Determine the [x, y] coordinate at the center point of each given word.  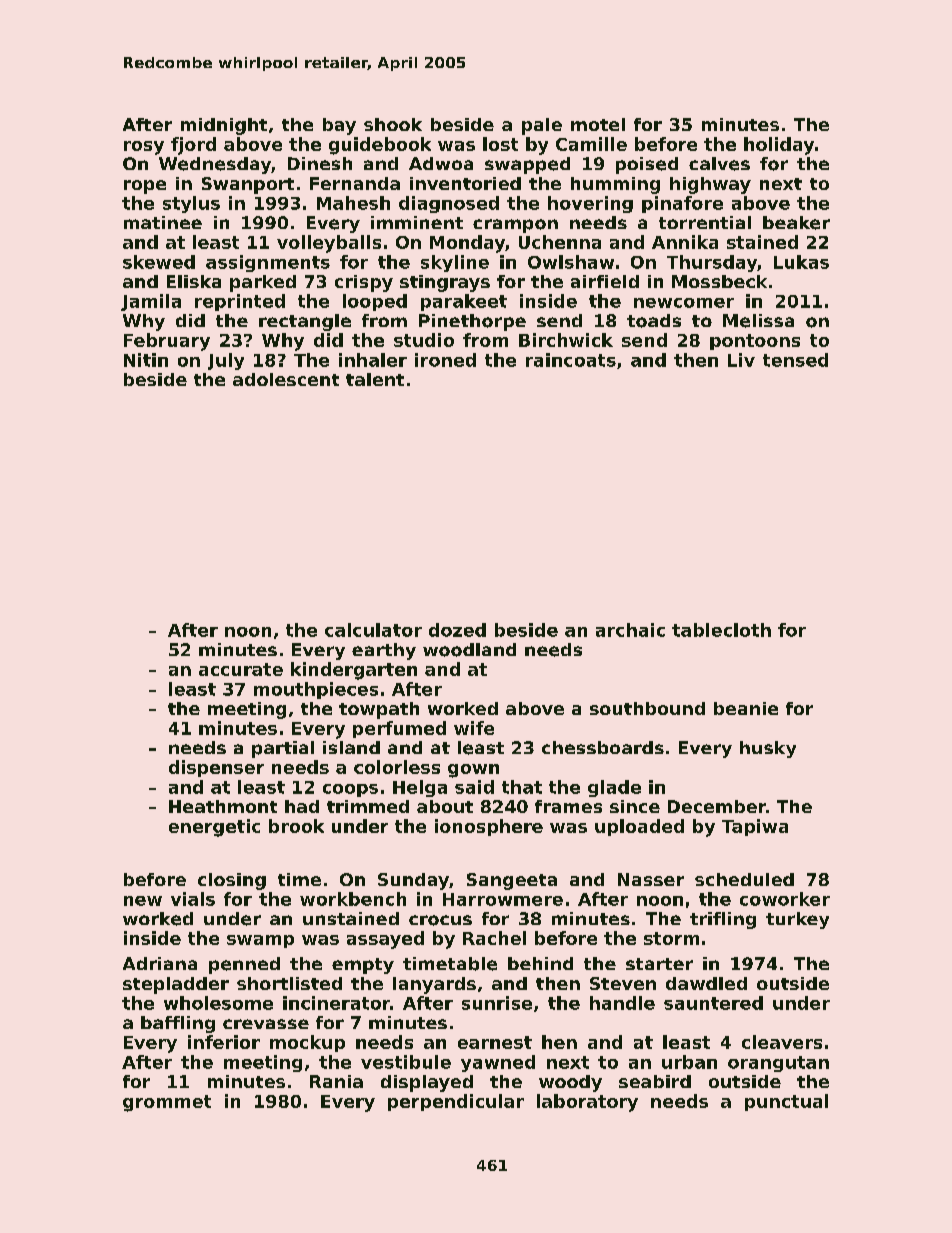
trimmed [368, 806]
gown [473, 771]
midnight [224, 126]
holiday [779, 146]
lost [500, 144]
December [717, 806]
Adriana [160, 963]
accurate [241, 669]
